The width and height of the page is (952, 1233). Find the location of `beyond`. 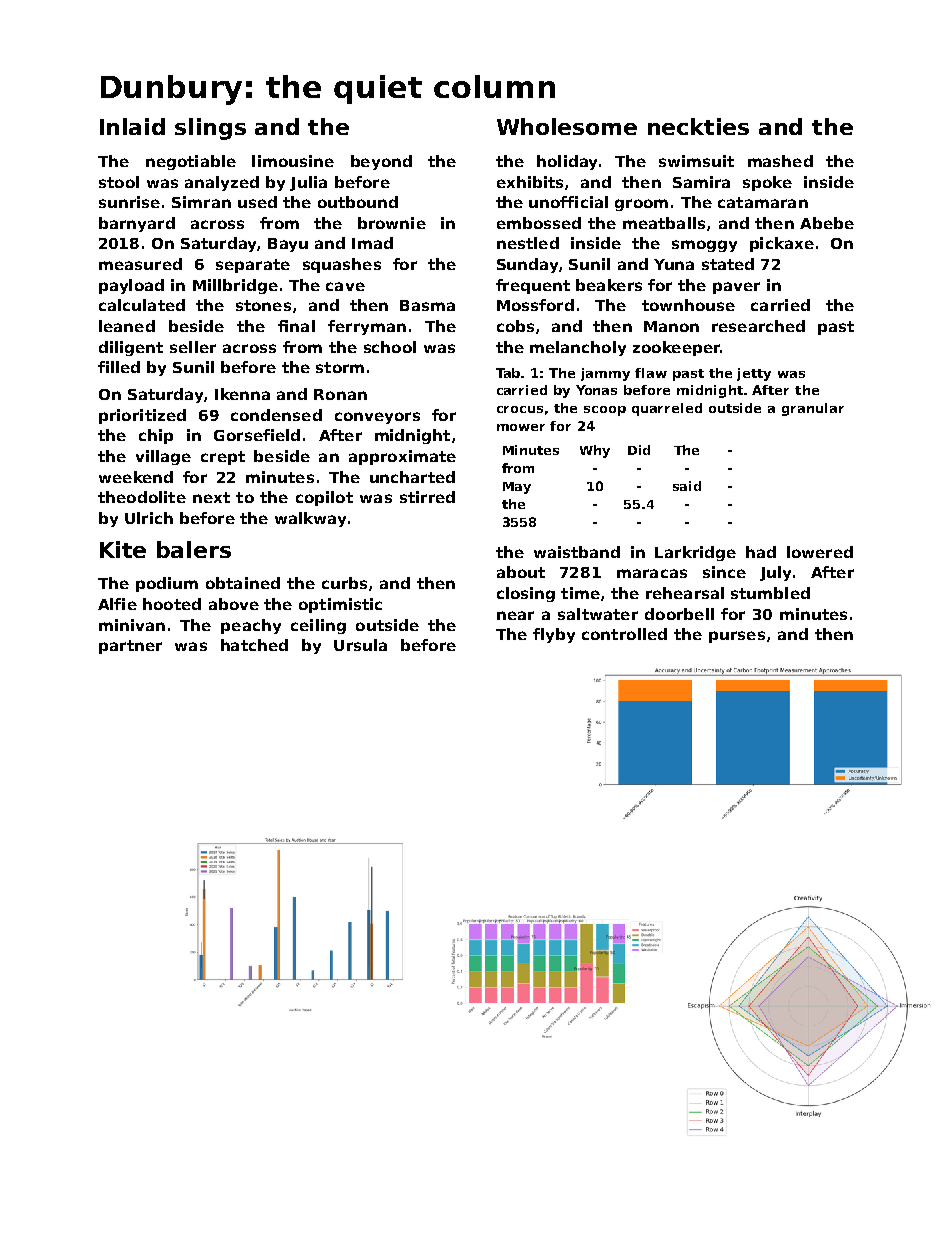

beyond is located at coordinates (381, 162).
